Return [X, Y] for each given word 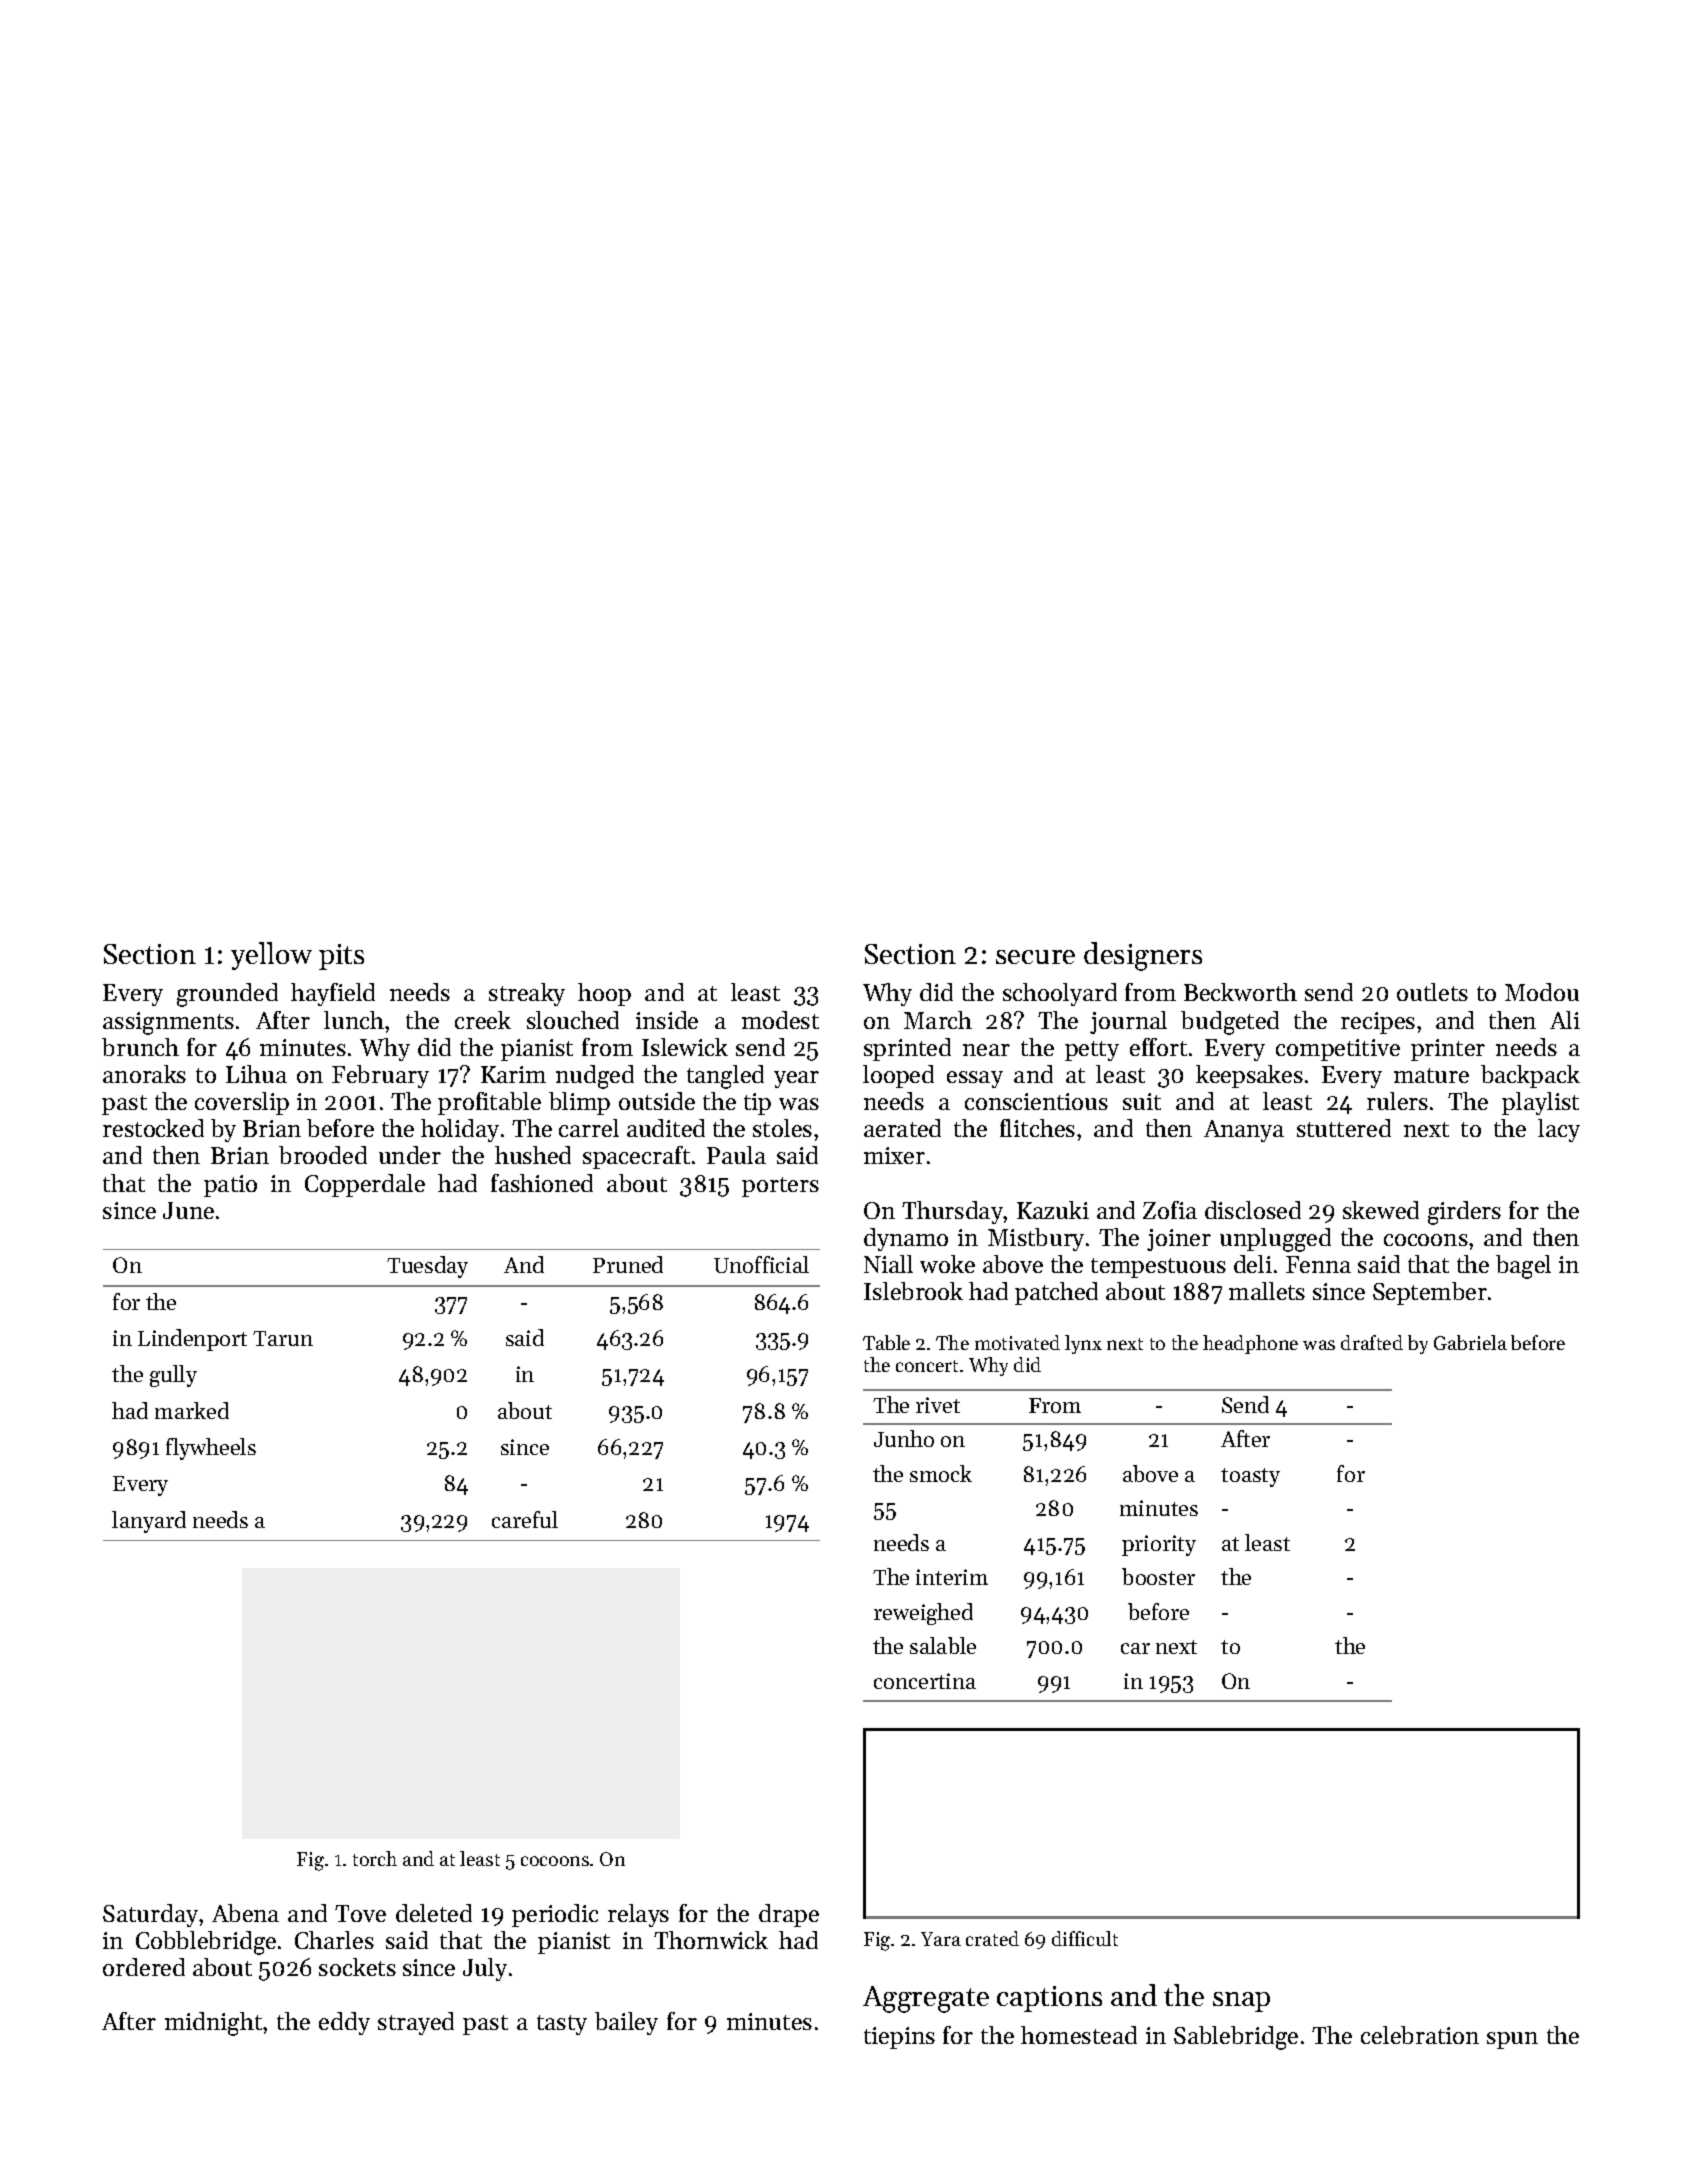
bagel [1523, 1267]
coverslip [242, 1103]
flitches [1037, 1128]
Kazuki [1053, 1210]
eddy [344, 2023]
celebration [1420, 2035]
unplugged [1275, 1240]
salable [943, 1645]
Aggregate [926, 1999]
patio [230, 1186]
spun [1512, 2040]
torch [375, 1858]
